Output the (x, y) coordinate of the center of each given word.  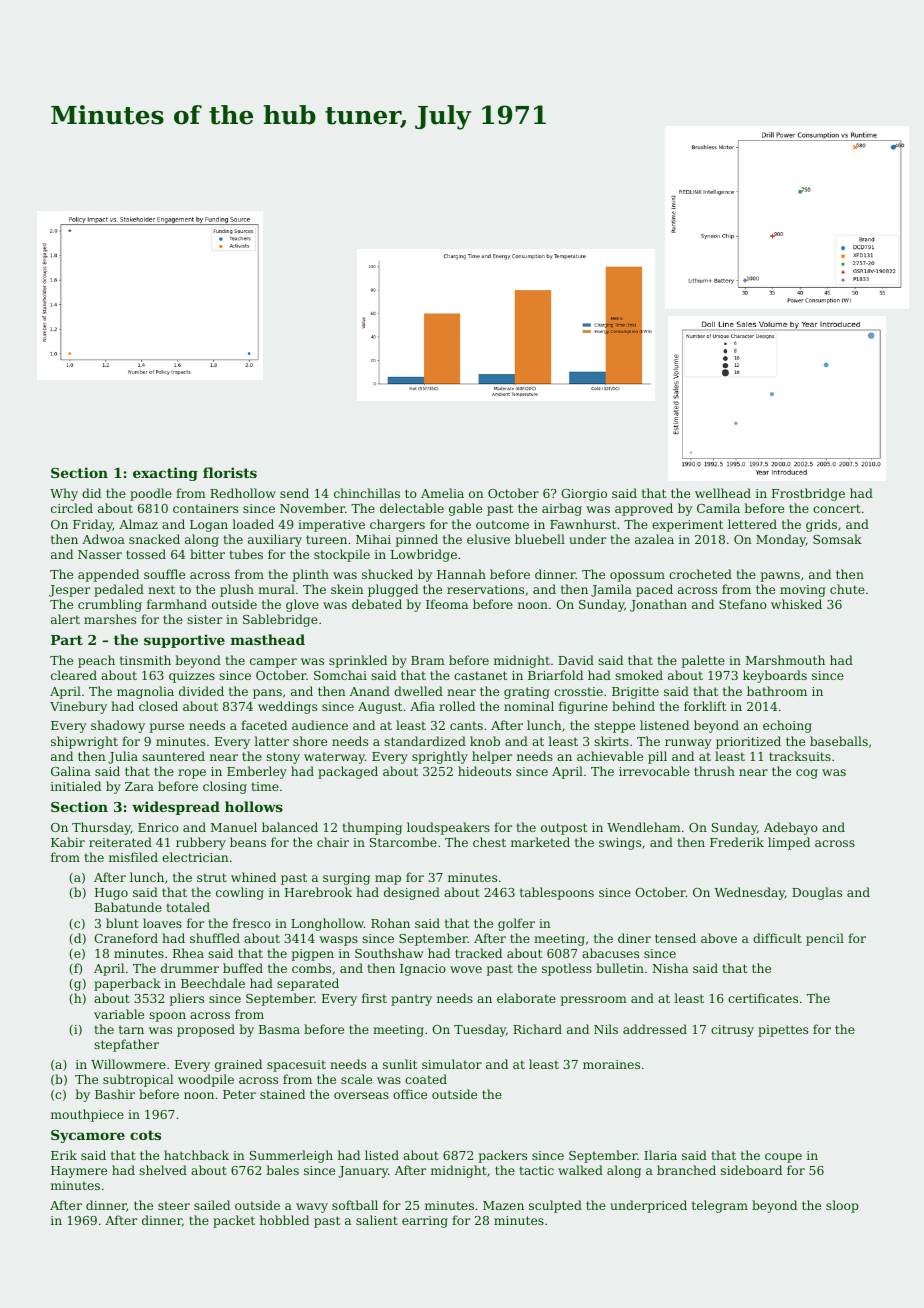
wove (466, 969)
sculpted (555, 1206)
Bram (428, 660)
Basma (279, 1029)
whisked (796, 604)
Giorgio (584, 495)
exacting (165, 474)
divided (201, 691)
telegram (720, 1206)
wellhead (723, 493)
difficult (777, 938)
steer (174, 1205)
